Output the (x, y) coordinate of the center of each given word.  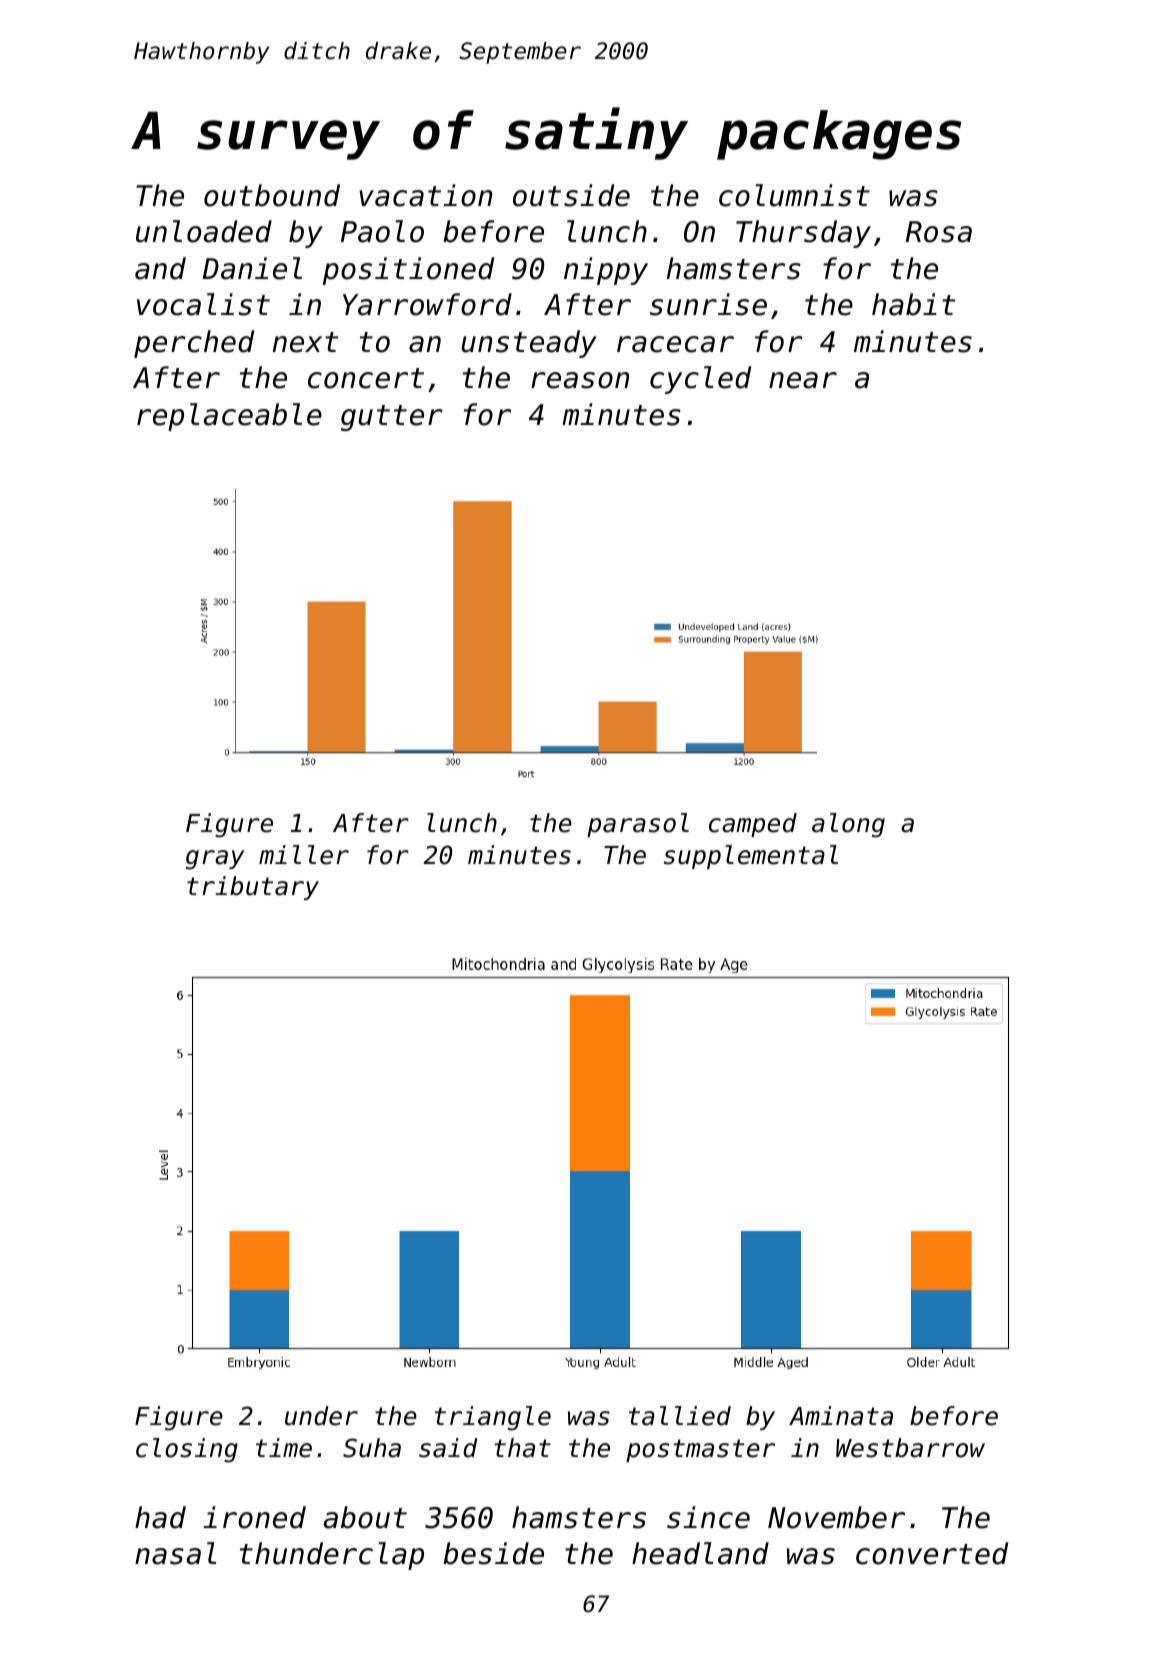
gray (215, 860)
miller (304, 855)
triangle (493, 1418)
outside (571, 195)
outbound (272, 195)
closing (187, 1450)
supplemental (751, 857)
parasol (638, 825)
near (803, 380)
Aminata (841, 1416)
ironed (254, 1517)
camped (753, 825)
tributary (253, 888)
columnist (794, 195)
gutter (392, 418)
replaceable (229, 417)
